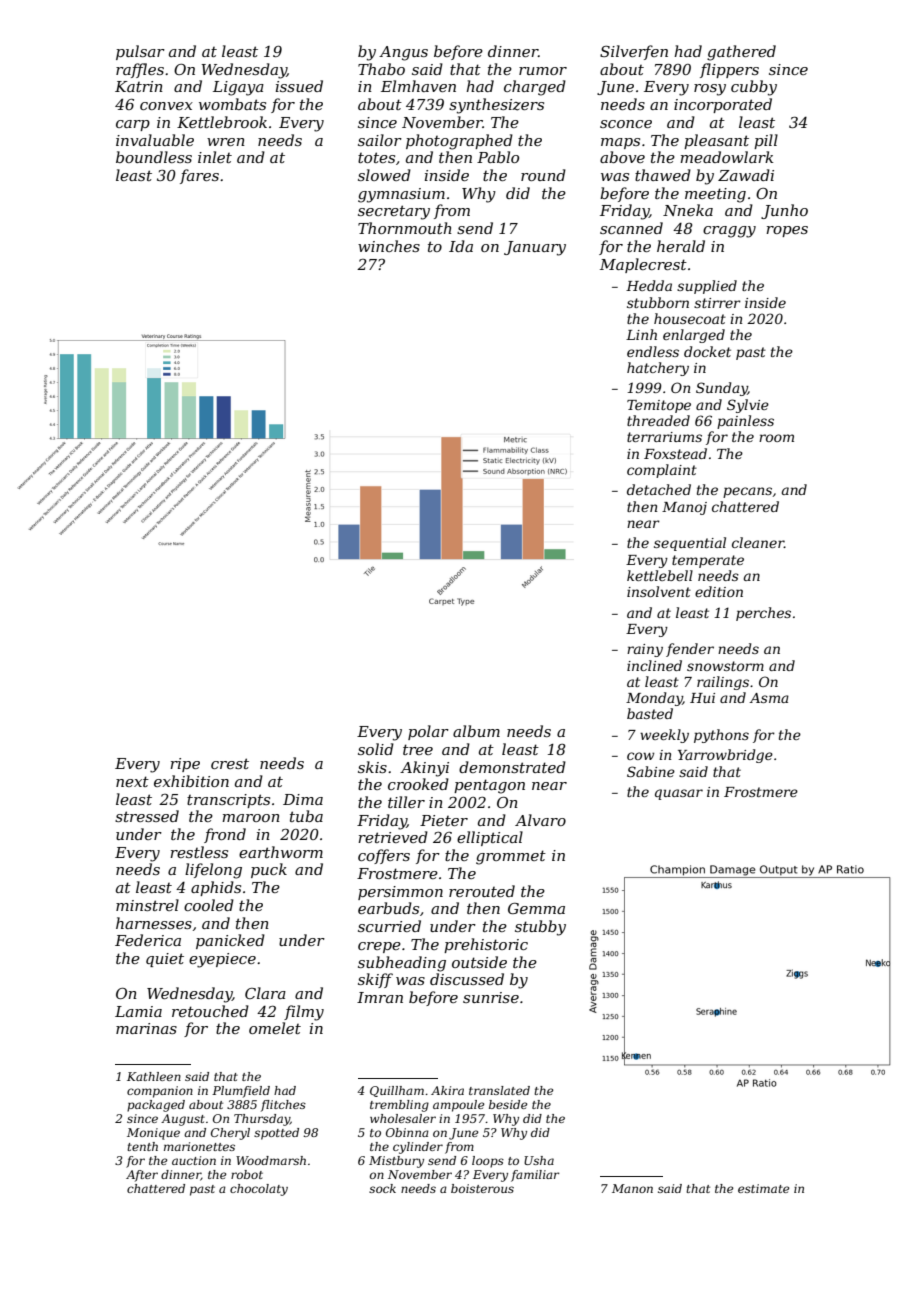 This image has width=924, height=1308. What do you see at coordinates (476, 731) in the image?
I see `album` at bounding box center [476, 731].
